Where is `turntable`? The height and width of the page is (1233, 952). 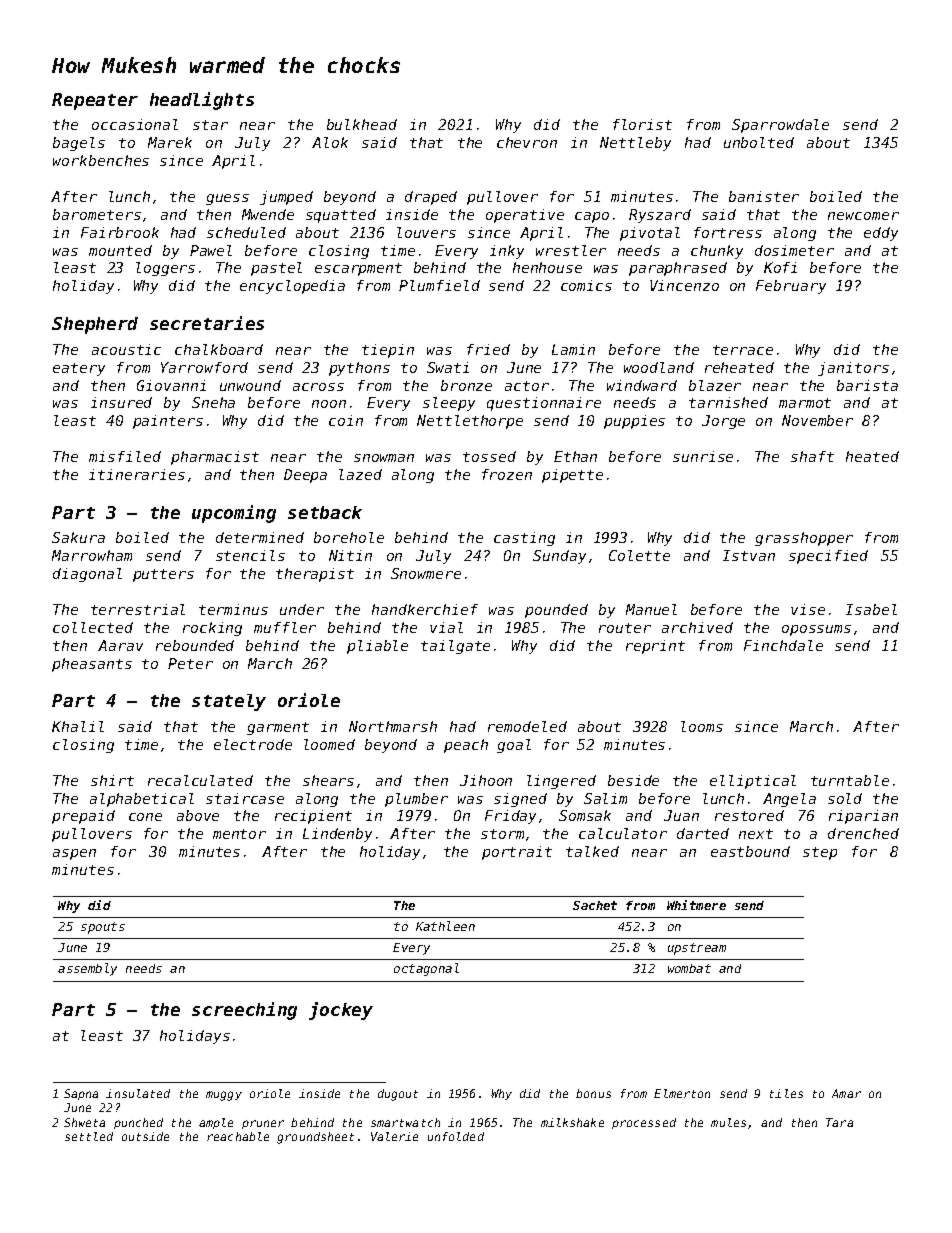
turntable is located at coordinates (850, 780).
